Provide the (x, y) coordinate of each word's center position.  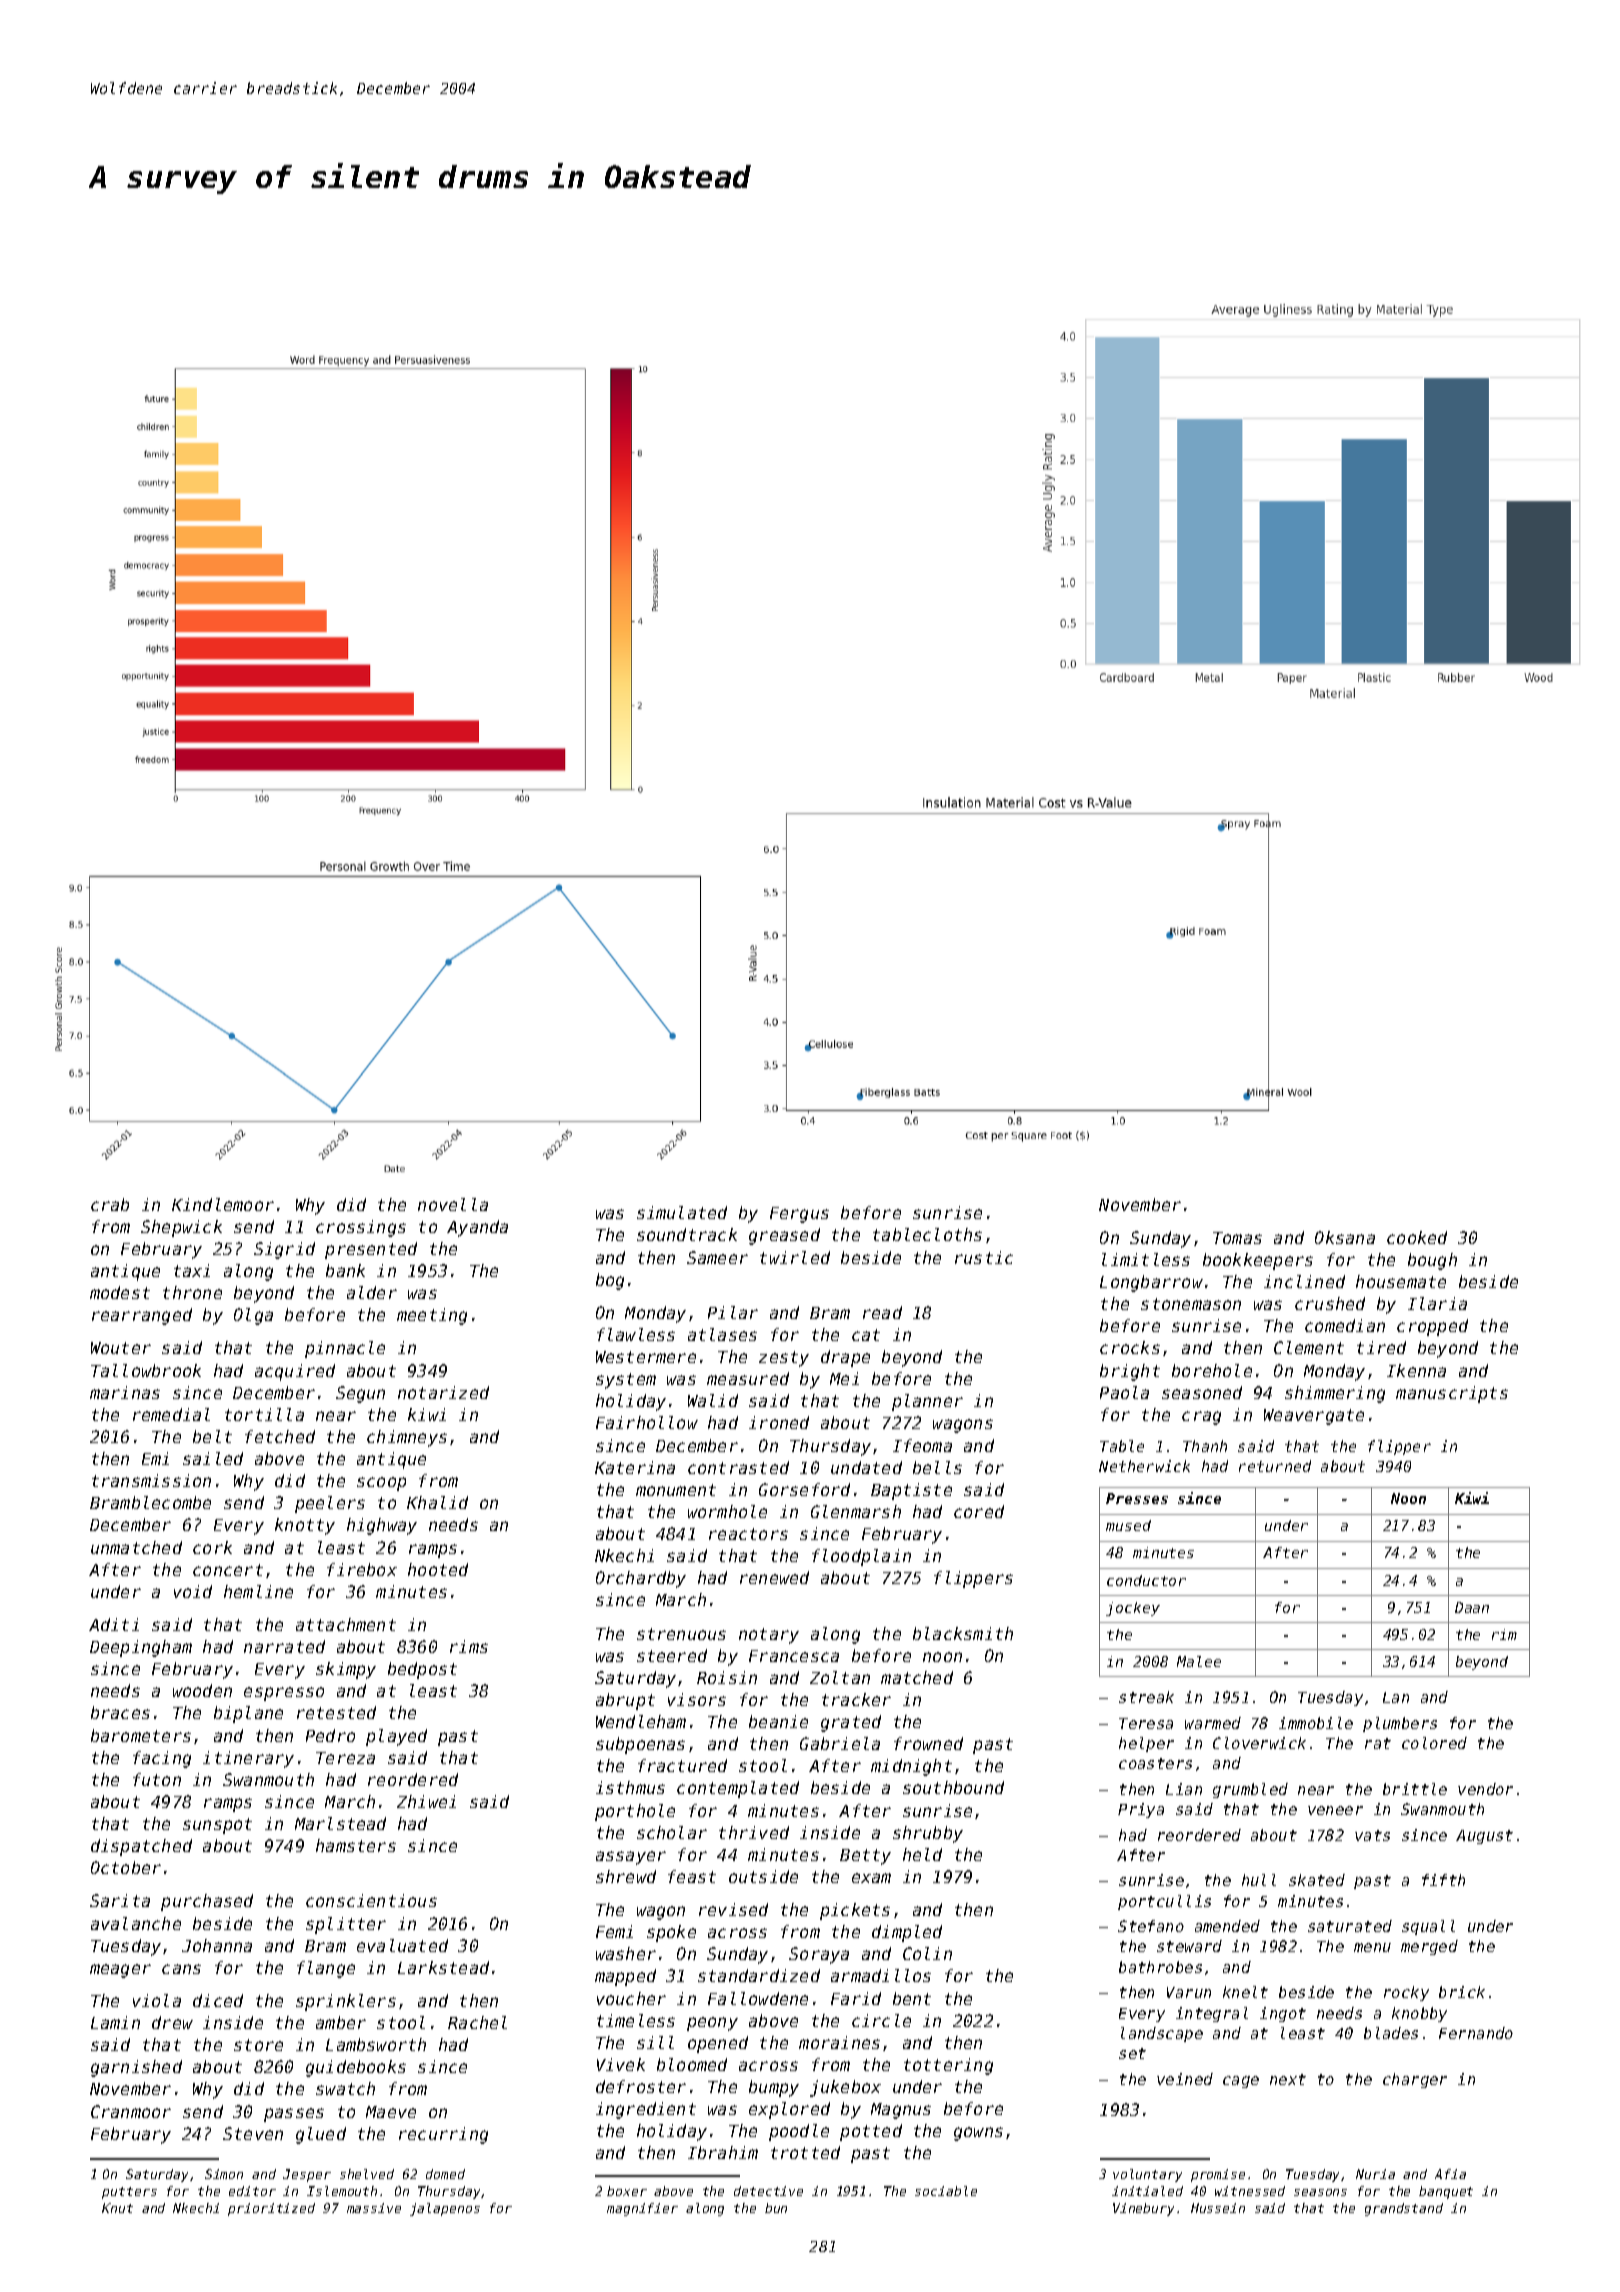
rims (469, 1646)
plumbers (1400, 1724)
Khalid (437, 1502)
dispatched (141, 1847)
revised (733, 1909)
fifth (1443, 1880)
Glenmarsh (856, 1511)
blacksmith (963, 1633)
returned (1275, 1466)
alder (372, 1292)
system (626, 1381)
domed (445, 2174)
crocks (1130, 1347)
